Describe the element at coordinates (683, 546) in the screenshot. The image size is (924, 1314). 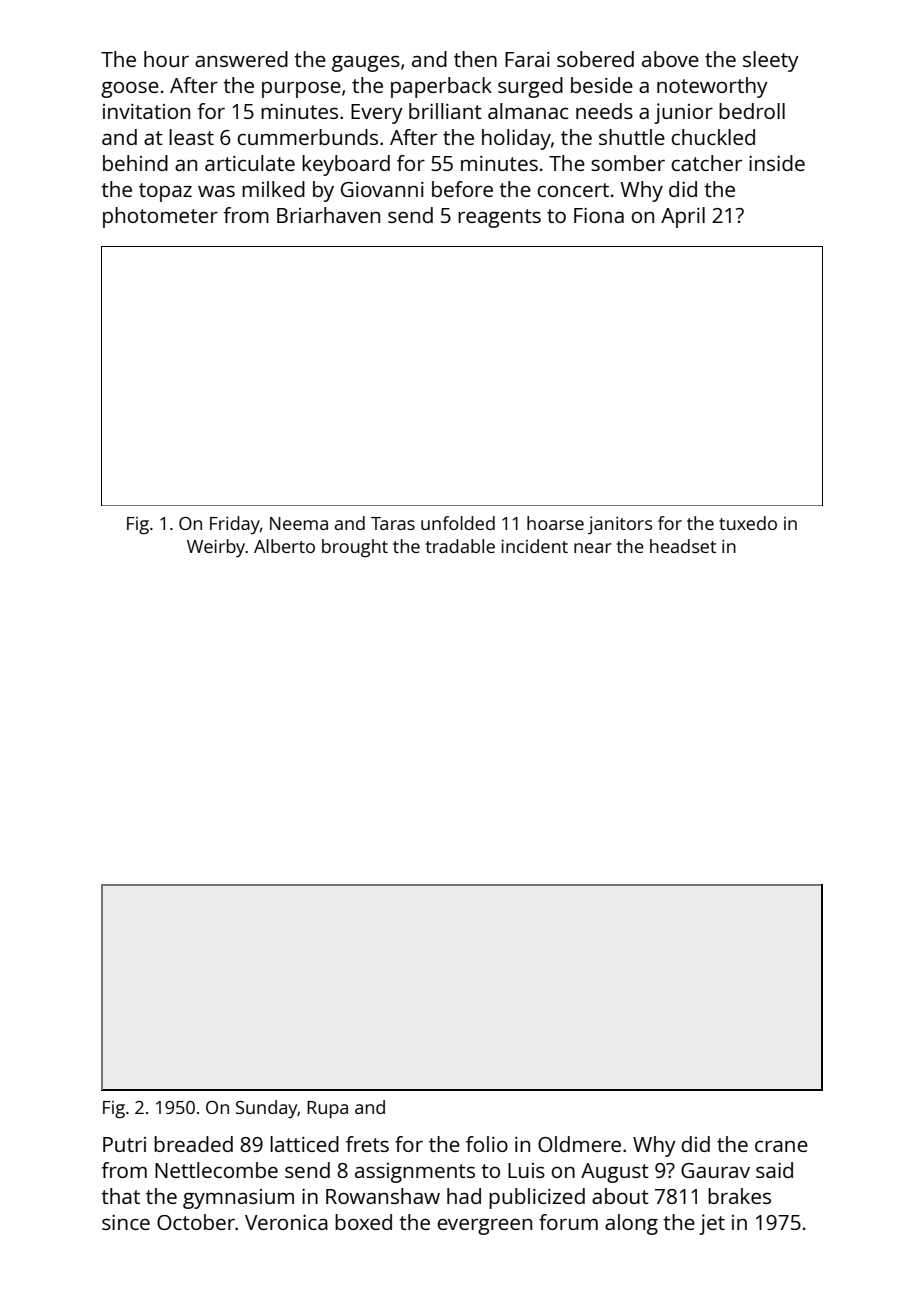
I see `headset` at that location.
